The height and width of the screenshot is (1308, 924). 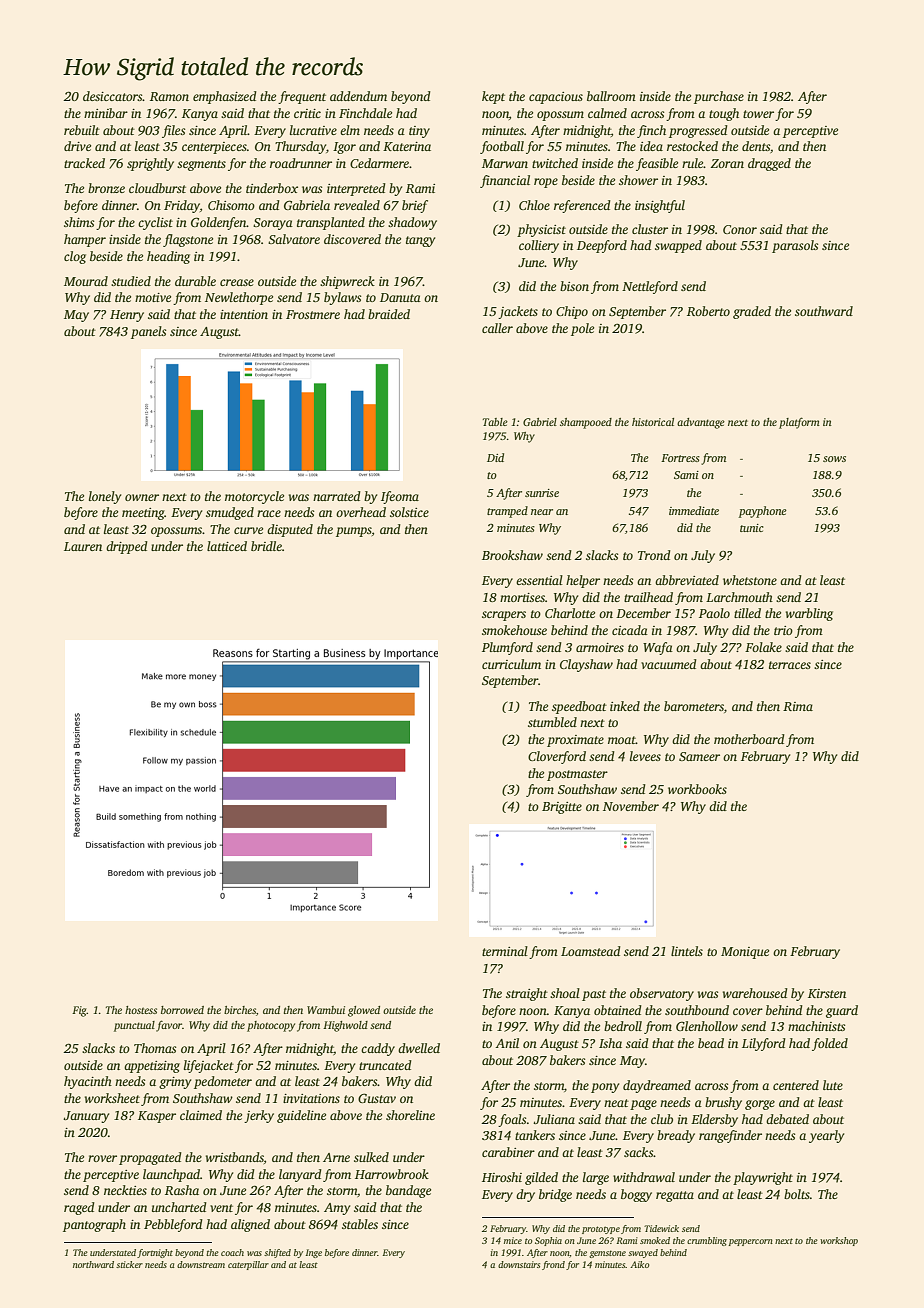 What do you see at coordinates (602, 246) in the screenshot?
I see `Deepford` at bounding box center [602, 246].
